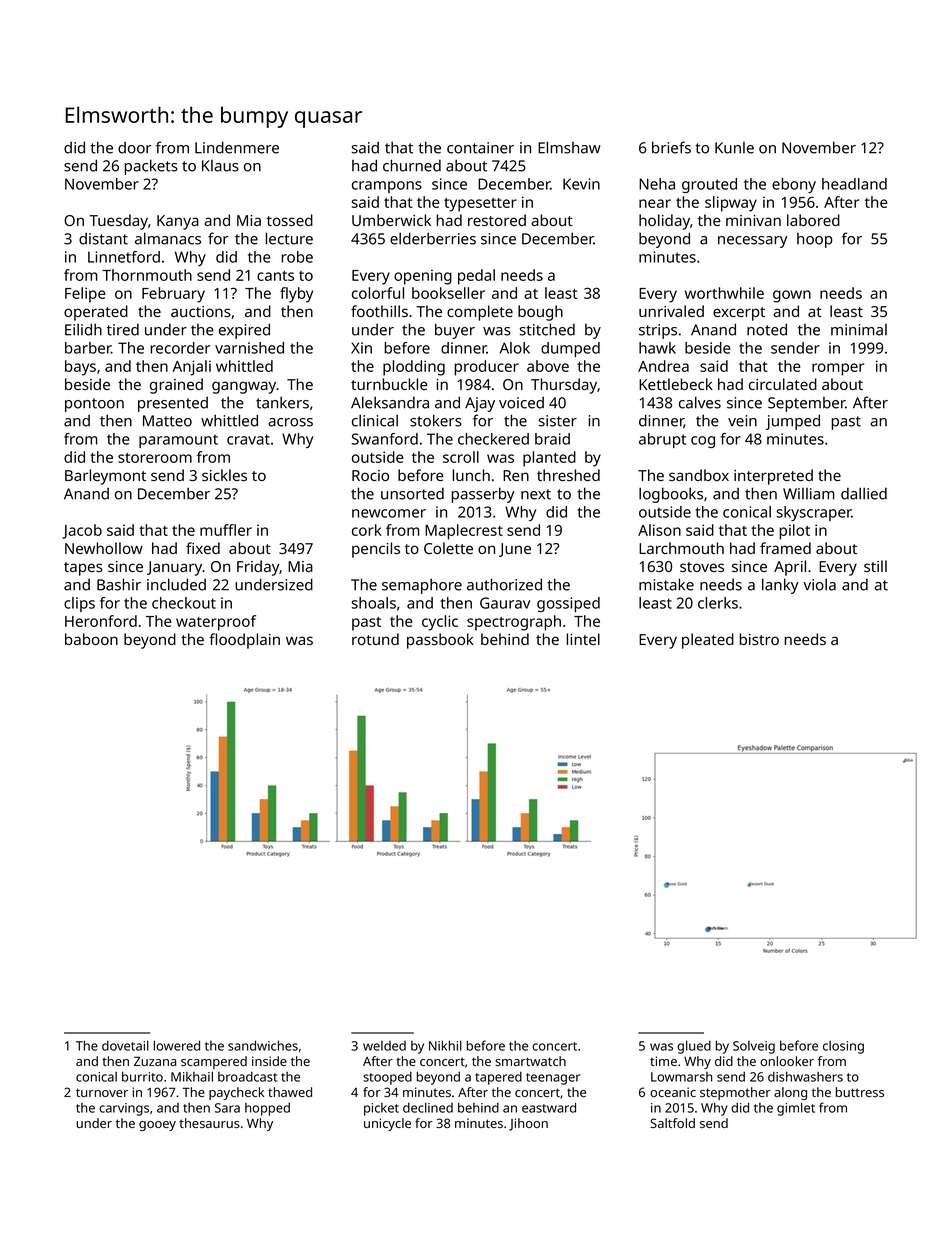  Describe the element at coordinates (759, 639) in the screenshot. I see `bistro` at that location.
